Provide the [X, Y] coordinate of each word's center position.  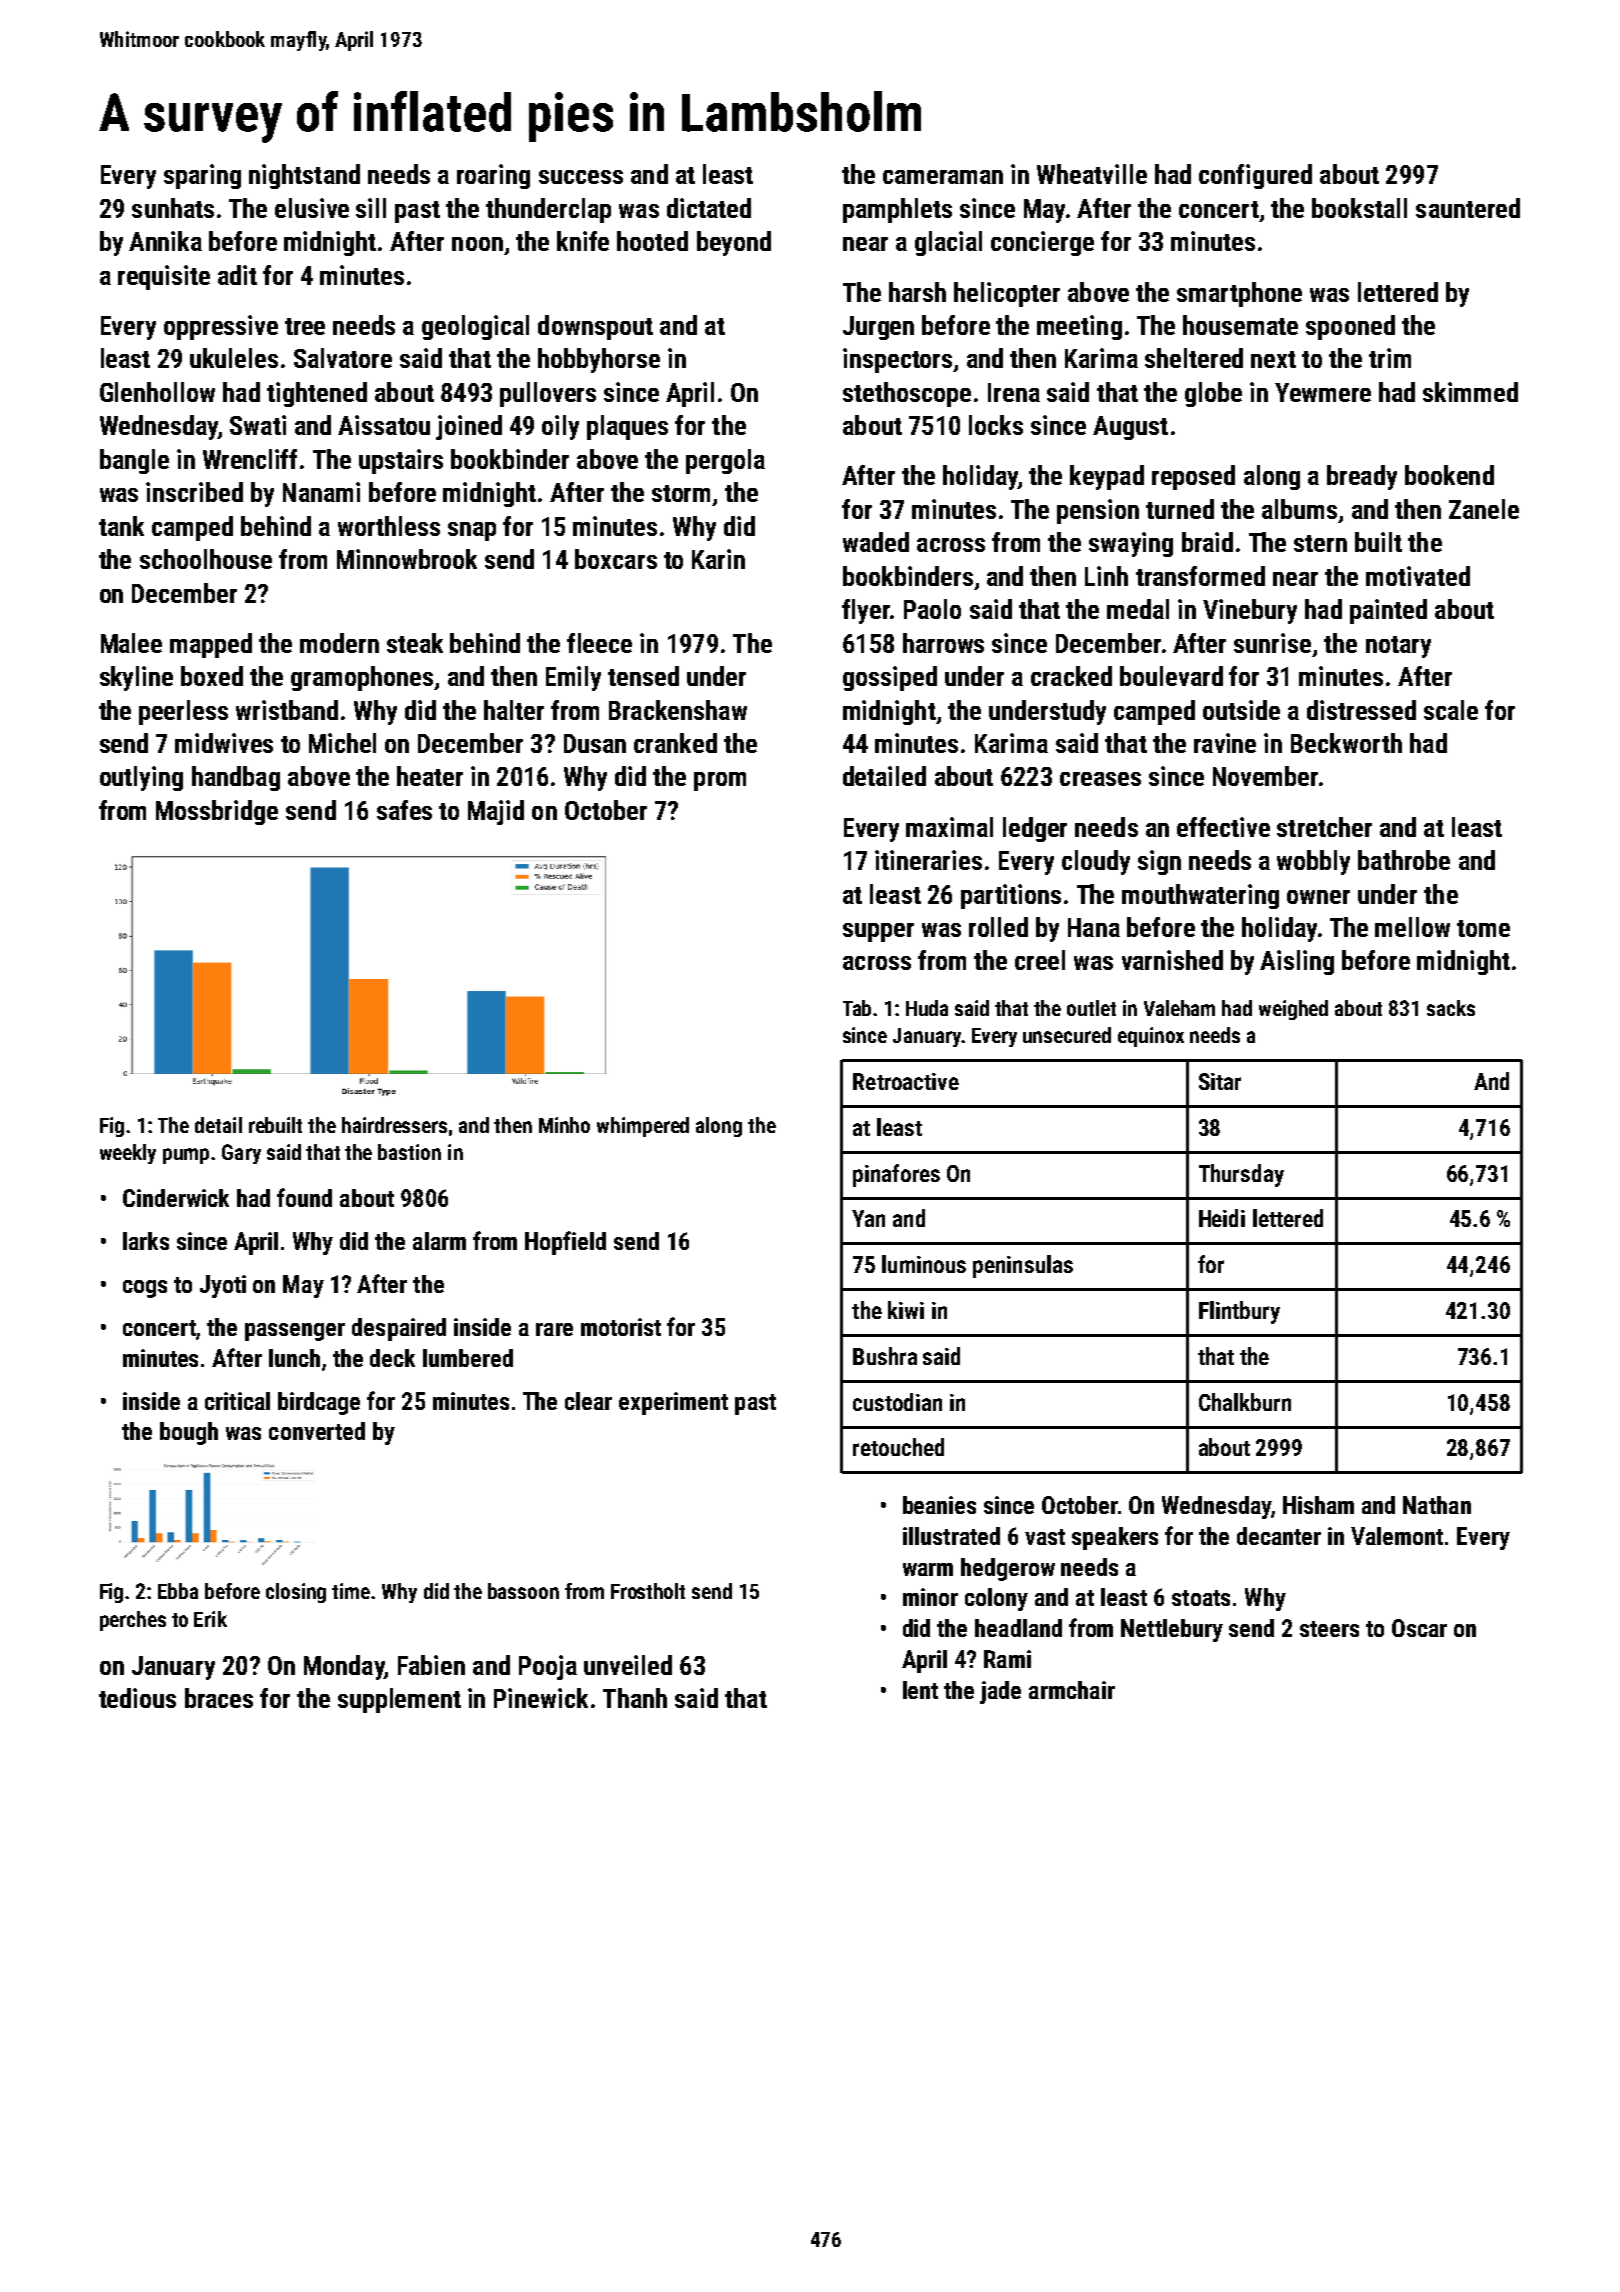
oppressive [221, 327]
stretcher [1324, 827]
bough [189, 1433]
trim [1390, 358]
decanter [1279, 1536]
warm [928, 1569]
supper [878, 932]
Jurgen [878, 328]
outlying [141, 778]
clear [588, 1401]
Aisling [1297, 962]
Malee [131, 643]
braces [219, 1698]
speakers [1115, 1538]
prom [720, 781]
